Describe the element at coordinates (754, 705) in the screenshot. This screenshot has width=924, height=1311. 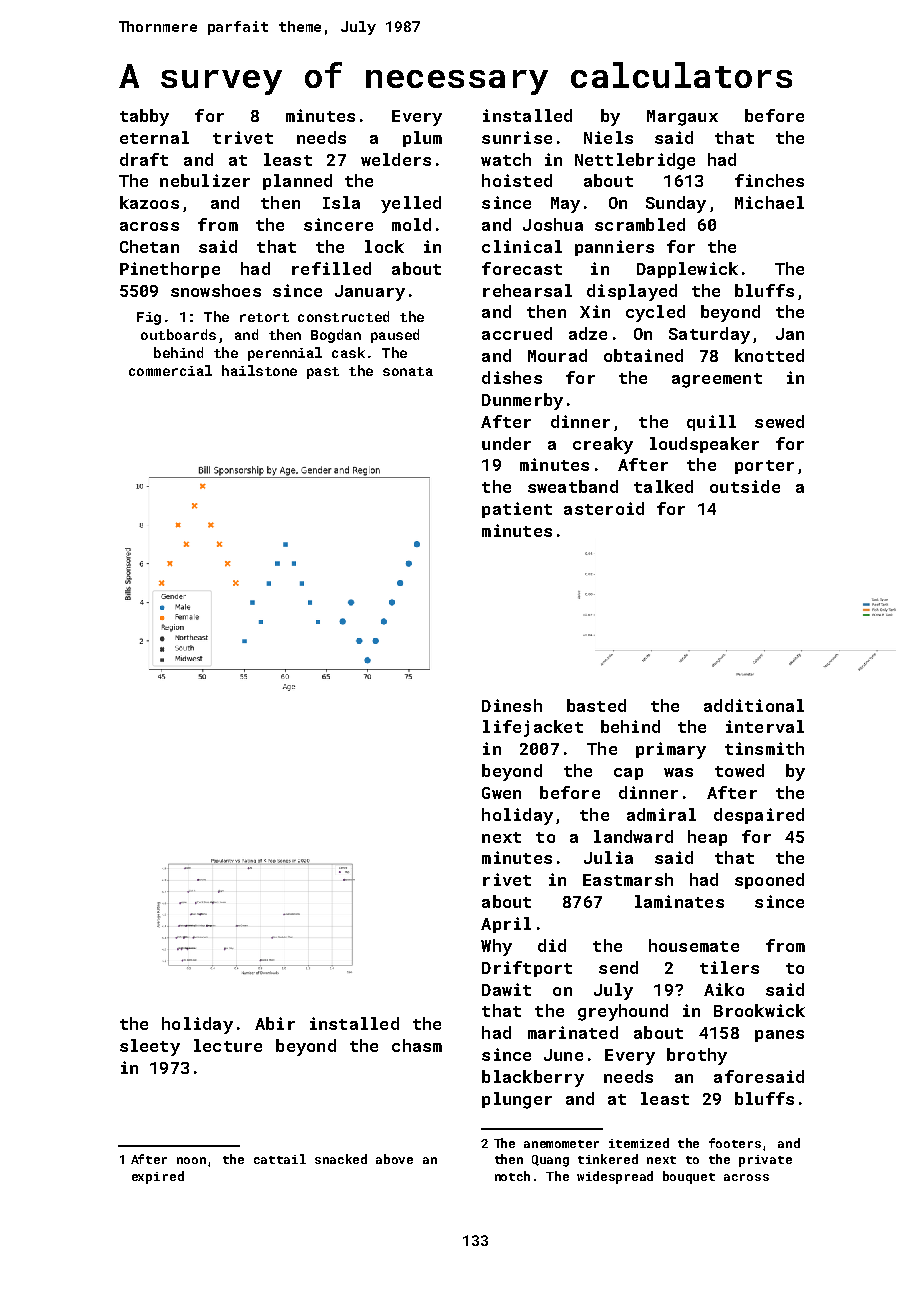
I see `additional` at that location.
